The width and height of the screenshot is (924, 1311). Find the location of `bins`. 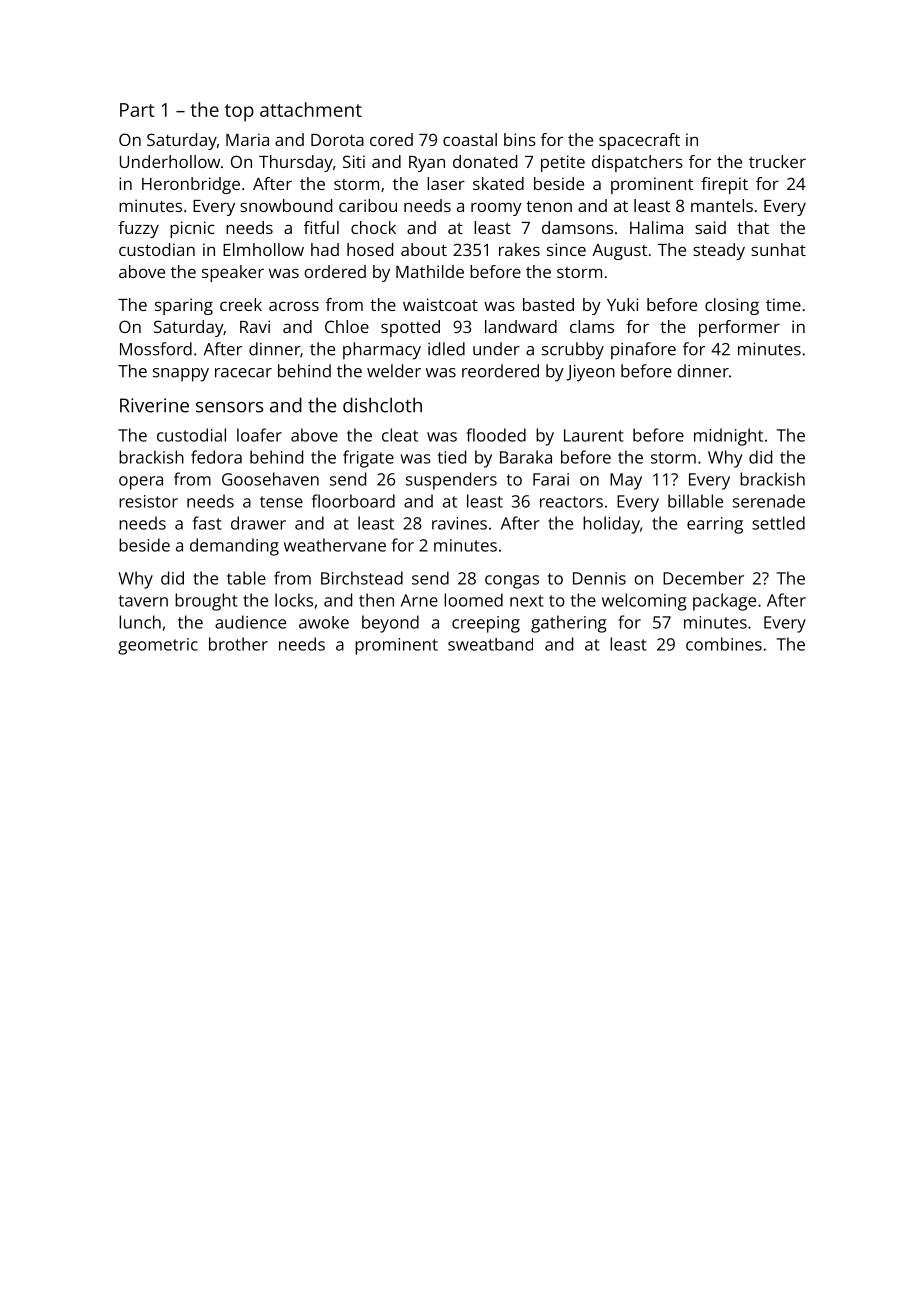

bins is located at coordinates (520, 139).
